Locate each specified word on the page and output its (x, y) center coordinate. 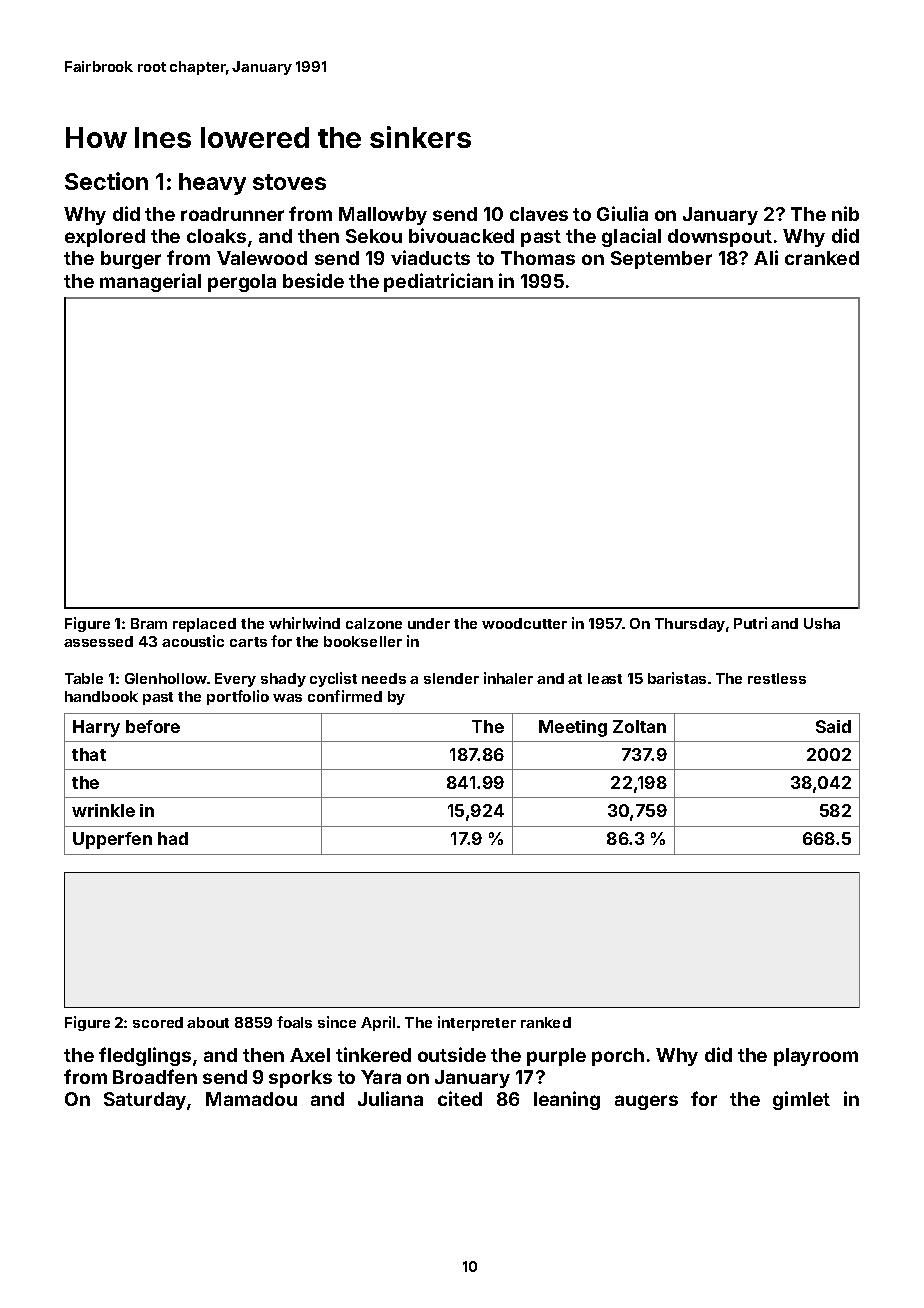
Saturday (145, 1101)
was (287, 698)
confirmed (345, 696)
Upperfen (112, 840)
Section (106, 181)
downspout (720, 238)
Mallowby (383, 216)
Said (833, 726)
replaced (204, 625)
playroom (816, 1057)
